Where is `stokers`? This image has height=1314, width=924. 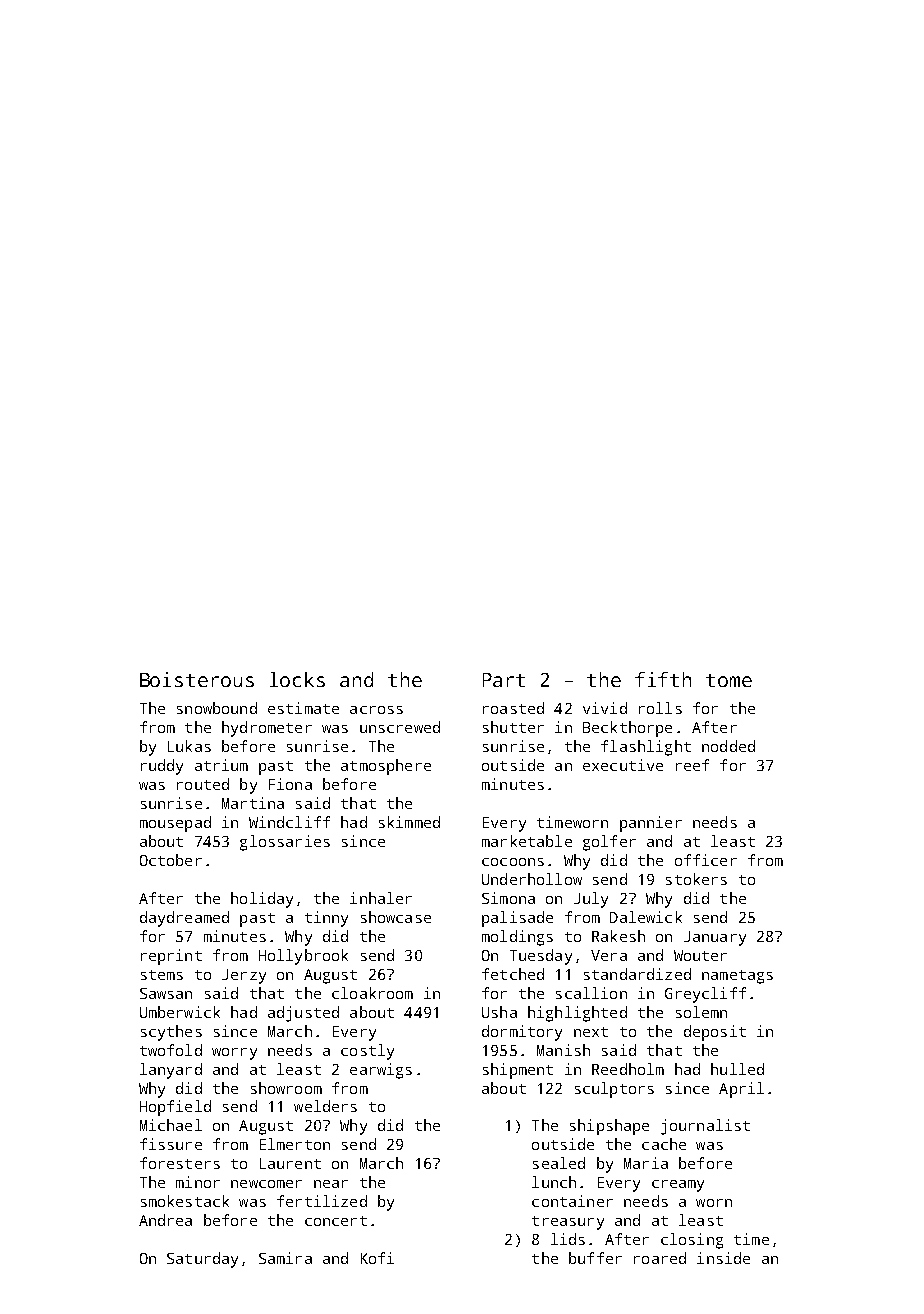
stokers is located at coordinates (696, 879).
